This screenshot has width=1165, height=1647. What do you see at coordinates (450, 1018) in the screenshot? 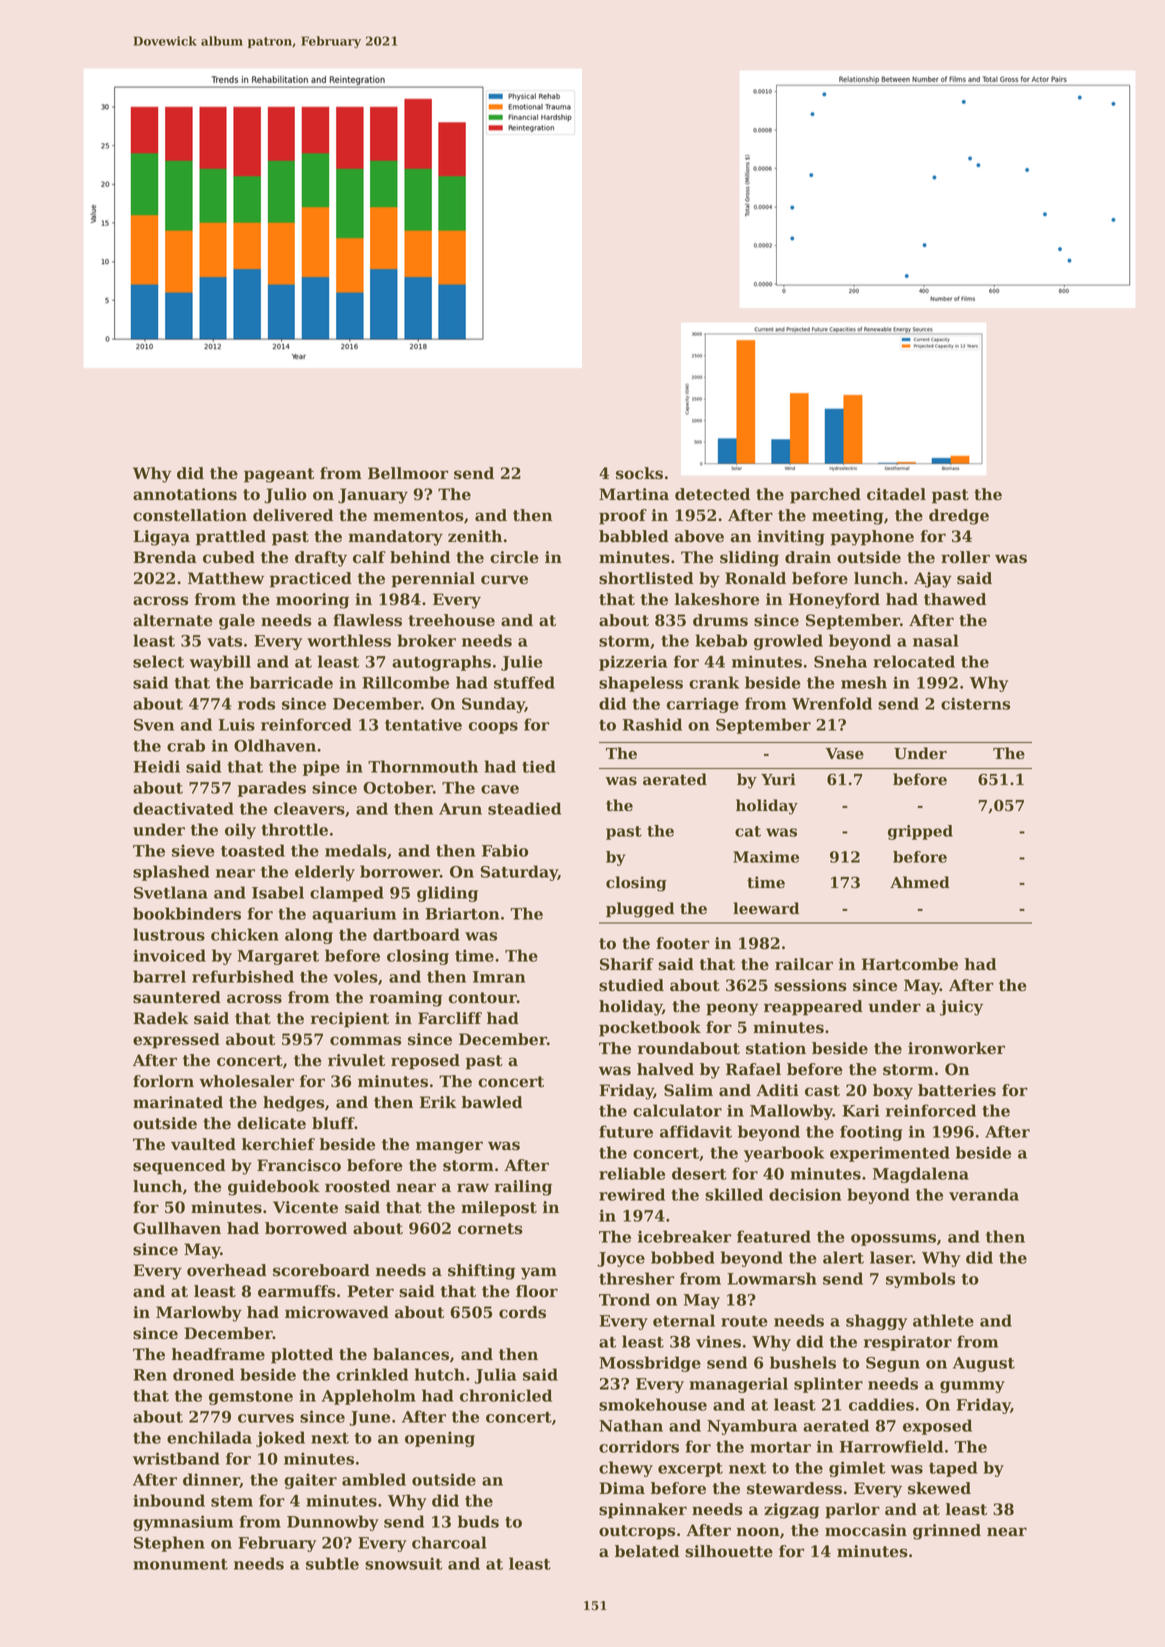
I see `Farcliff` at bounding box center [450, 1018].
